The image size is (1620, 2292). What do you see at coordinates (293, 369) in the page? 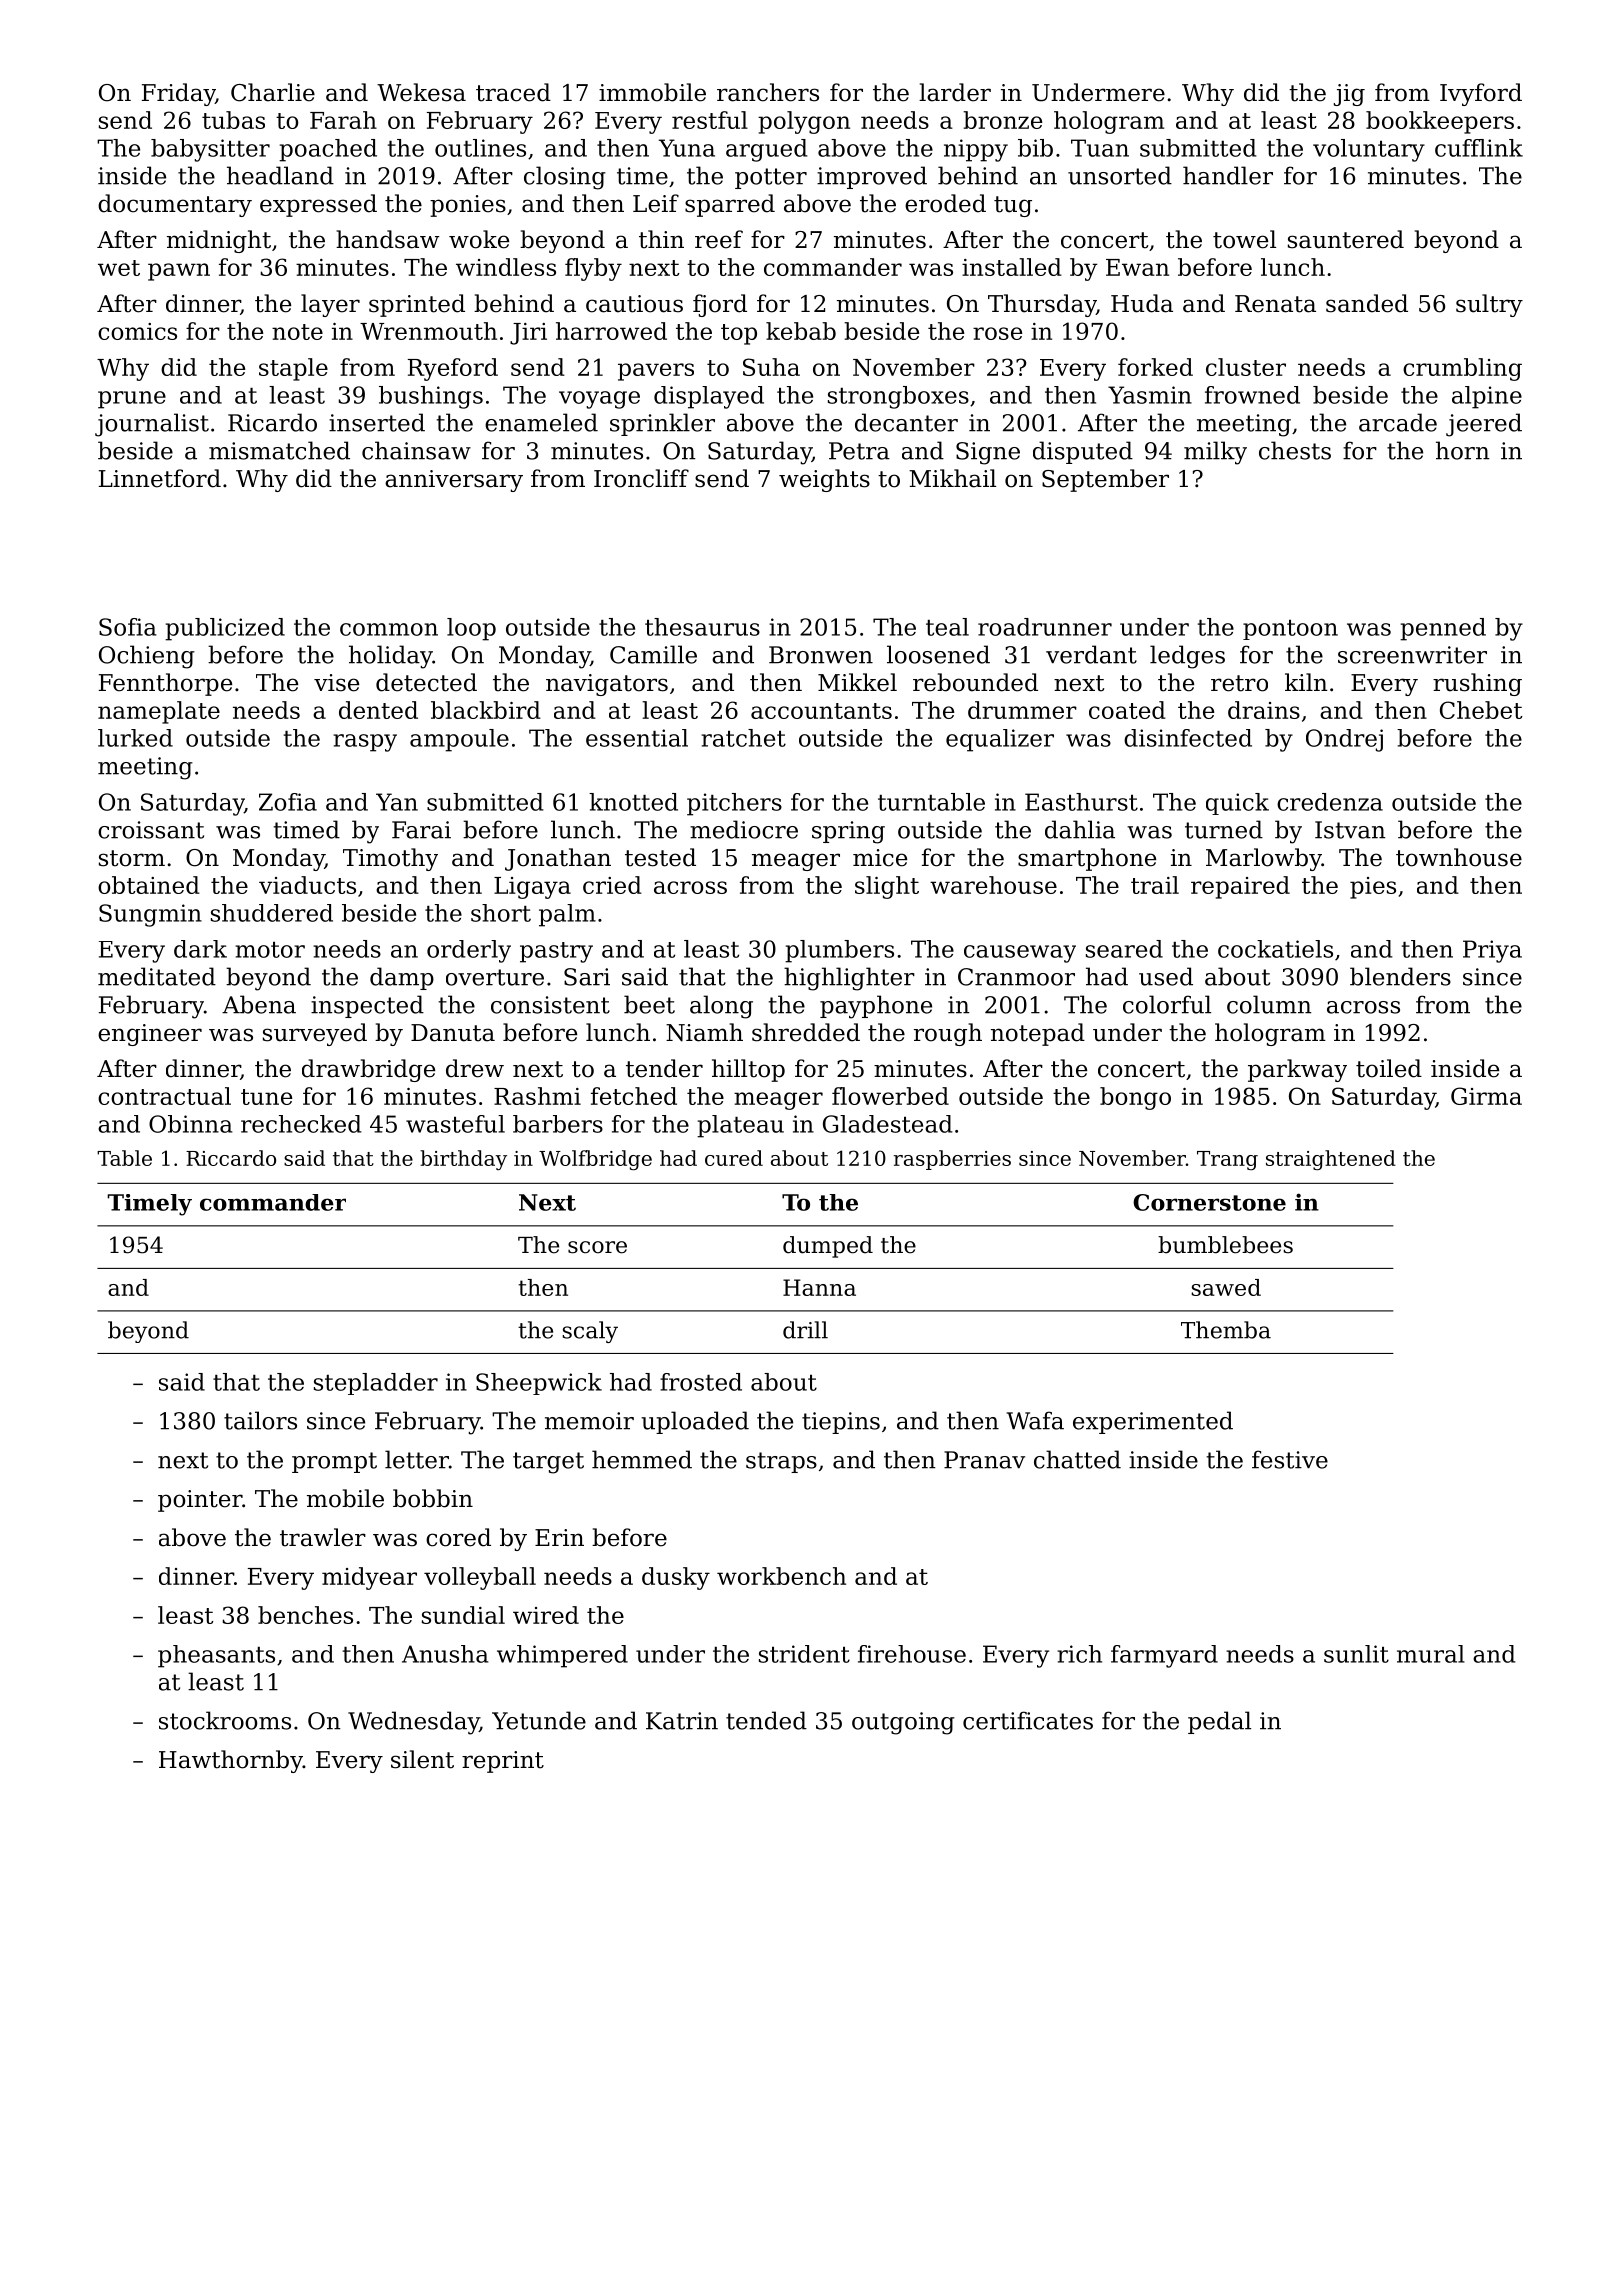
I see `staple` at bounding box center [293, 369].
